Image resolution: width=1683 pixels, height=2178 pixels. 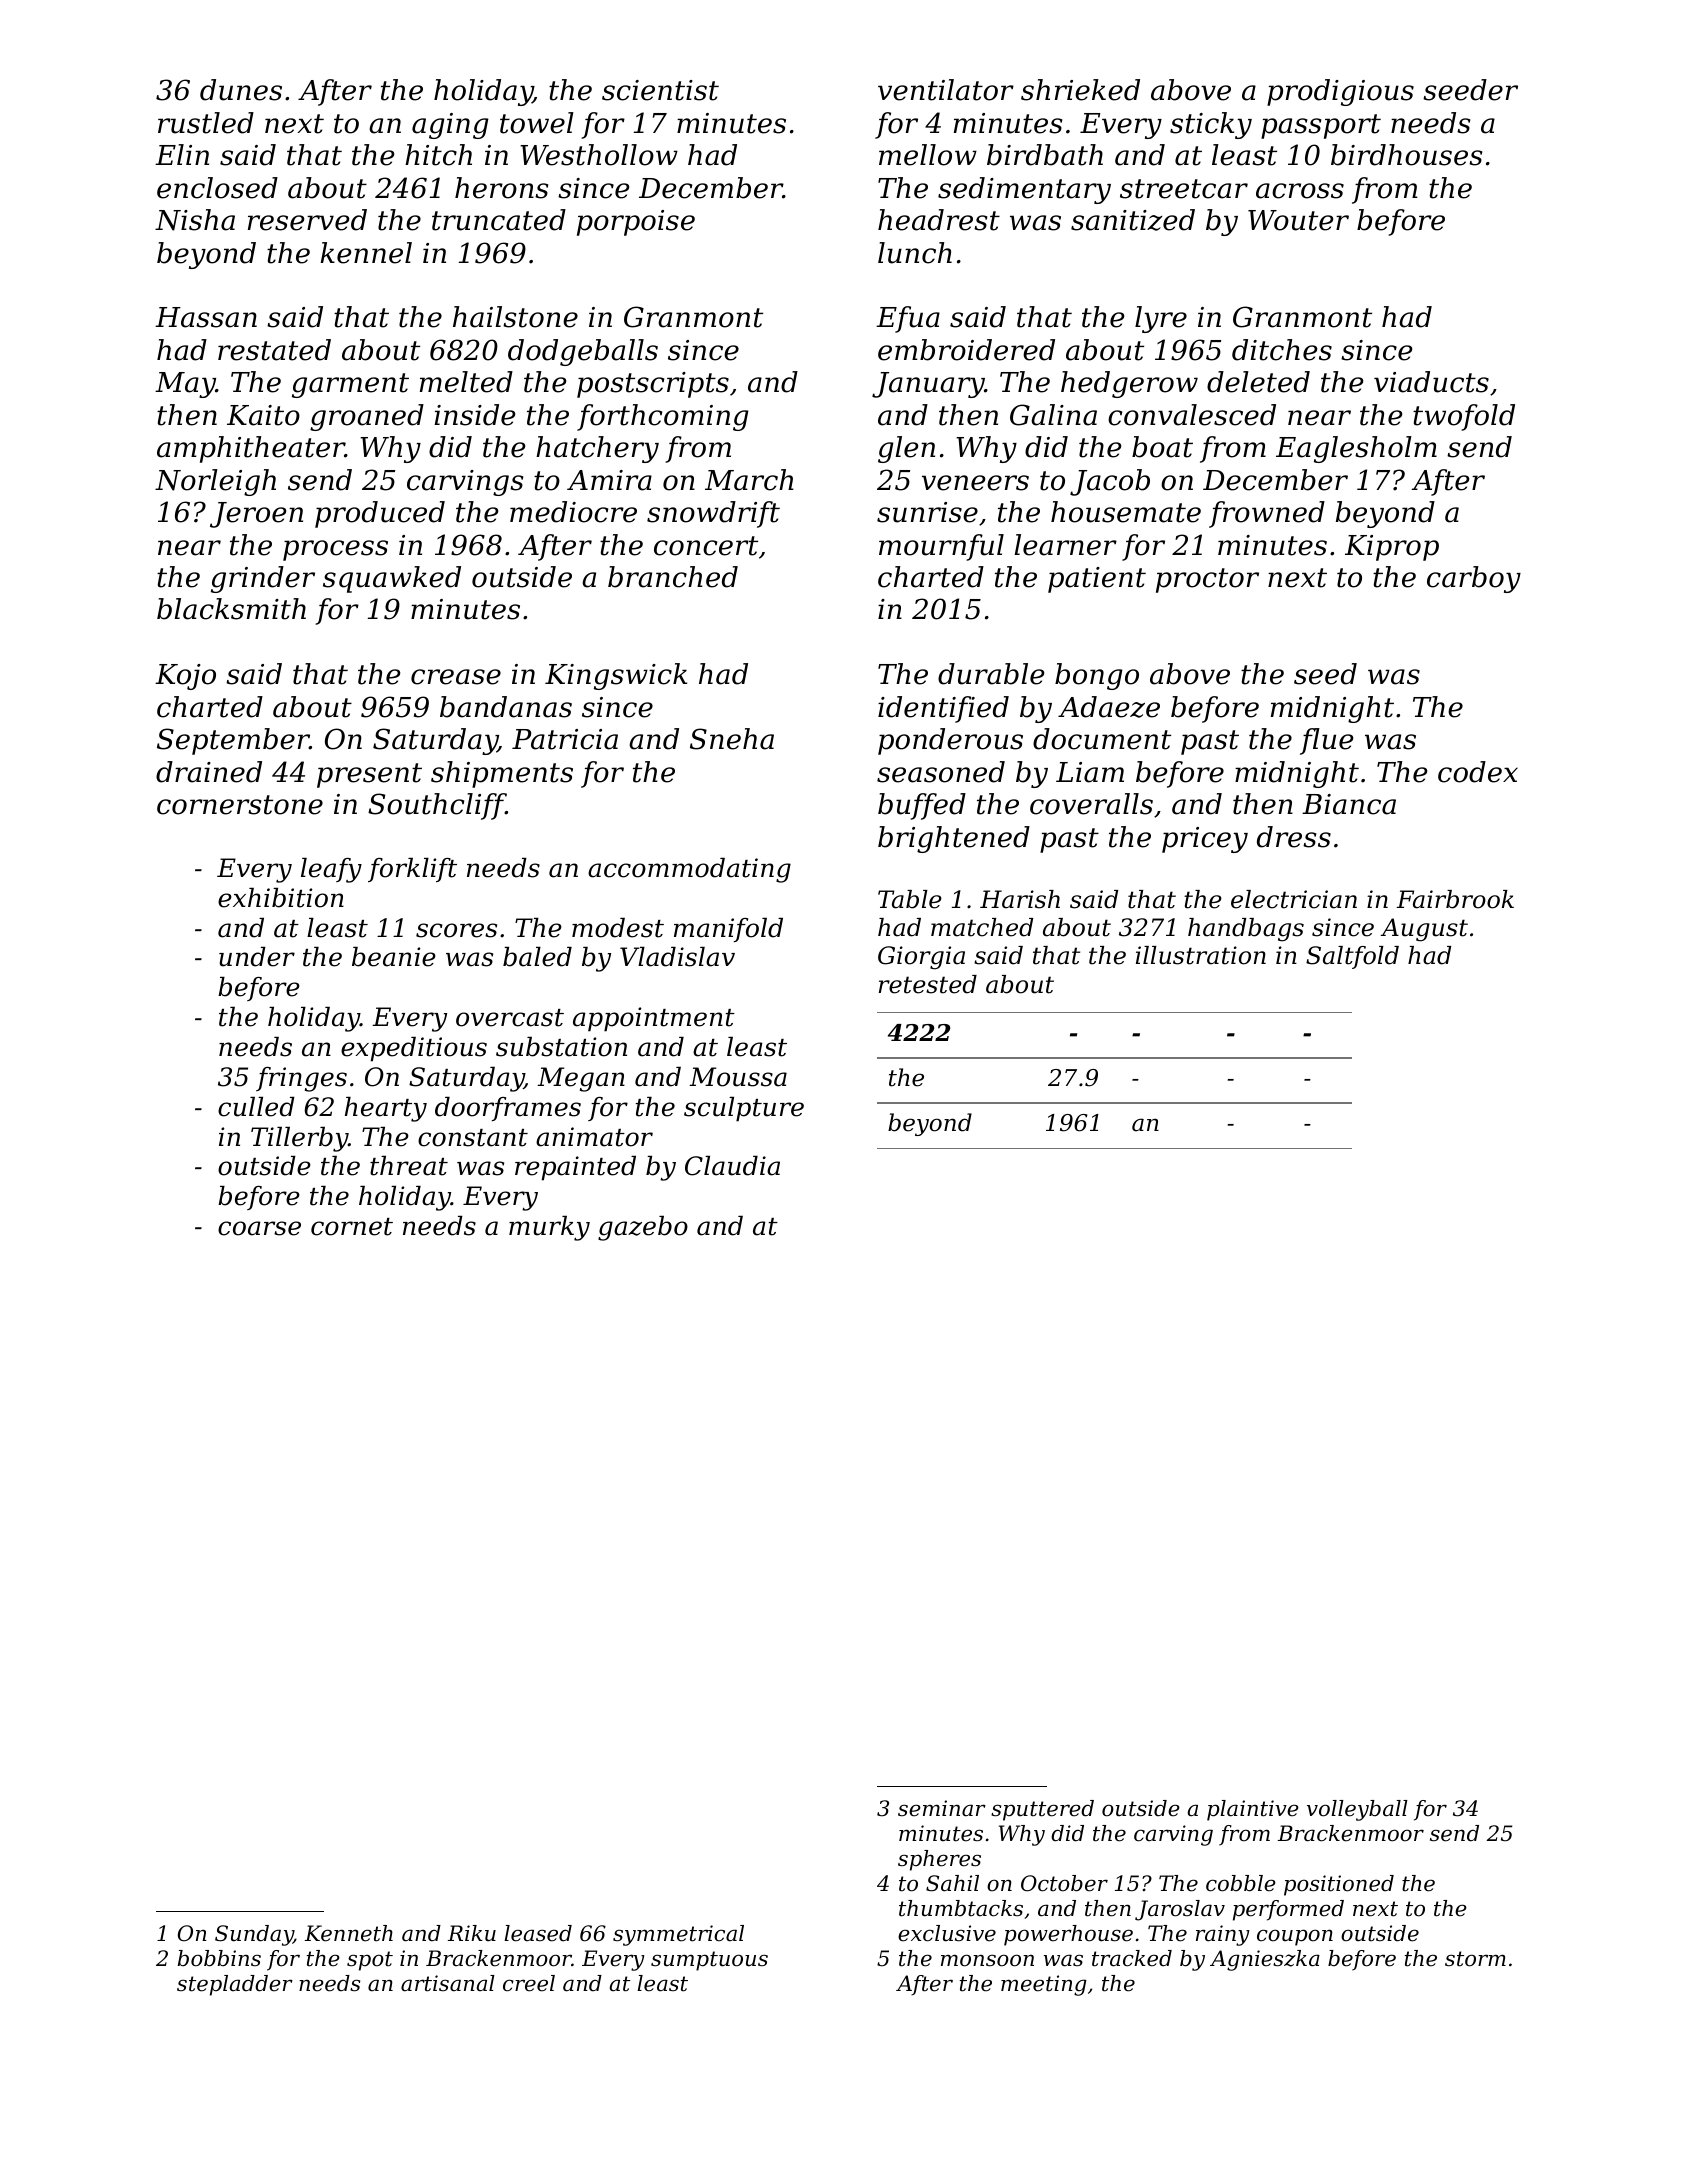 I want to click on meeting, so click(x=1044, y=1985).
